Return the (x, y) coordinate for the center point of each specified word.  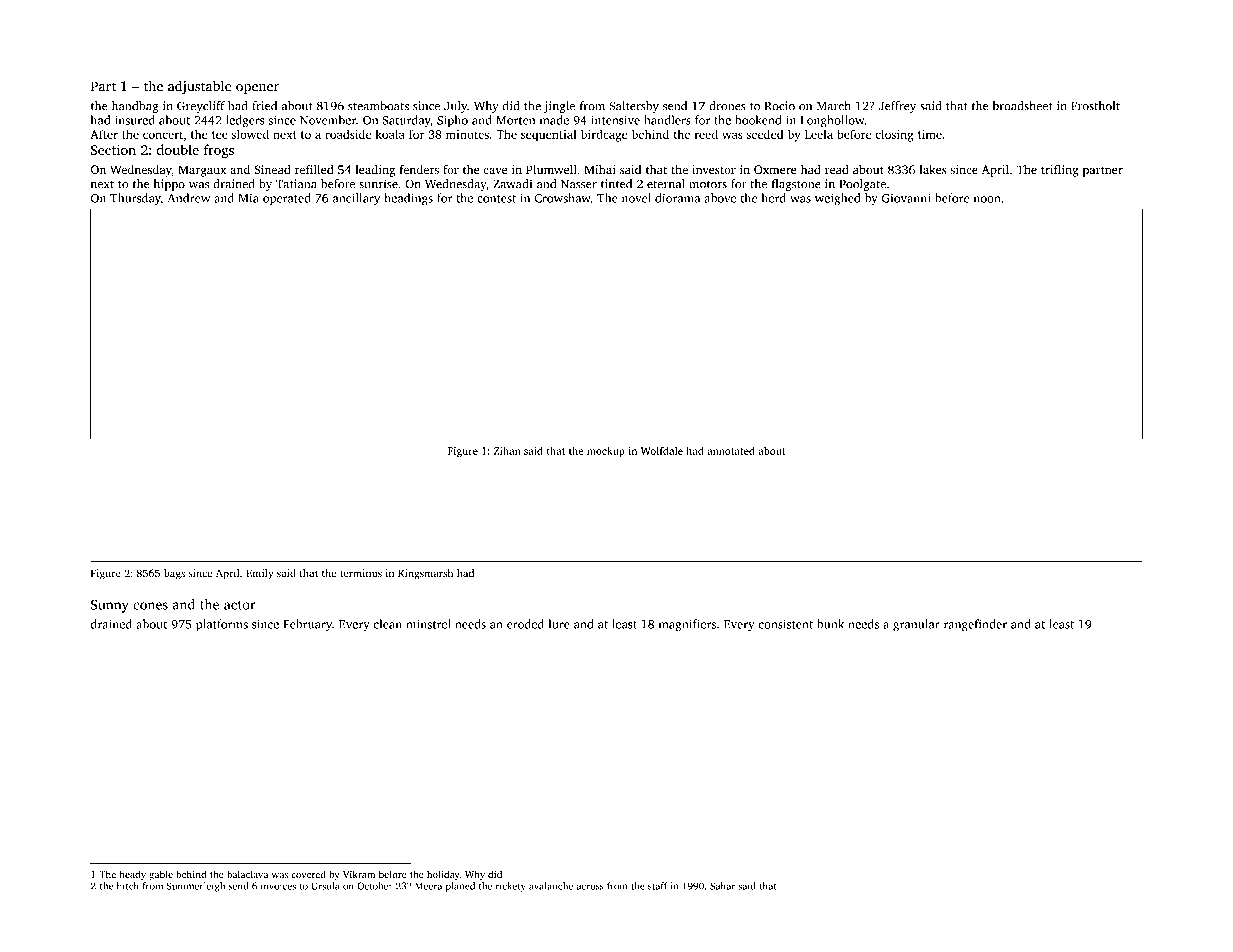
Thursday (135, 199)
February (307, 625)
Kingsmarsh (425, 574)
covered (308, 874)
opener (257, 89)
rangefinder (975, 625)
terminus (361, 573)
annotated (731, 451)
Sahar (722, 886)
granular (916, 625)
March (834, 106)
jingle (559, 107)
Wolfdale (662, 450)
